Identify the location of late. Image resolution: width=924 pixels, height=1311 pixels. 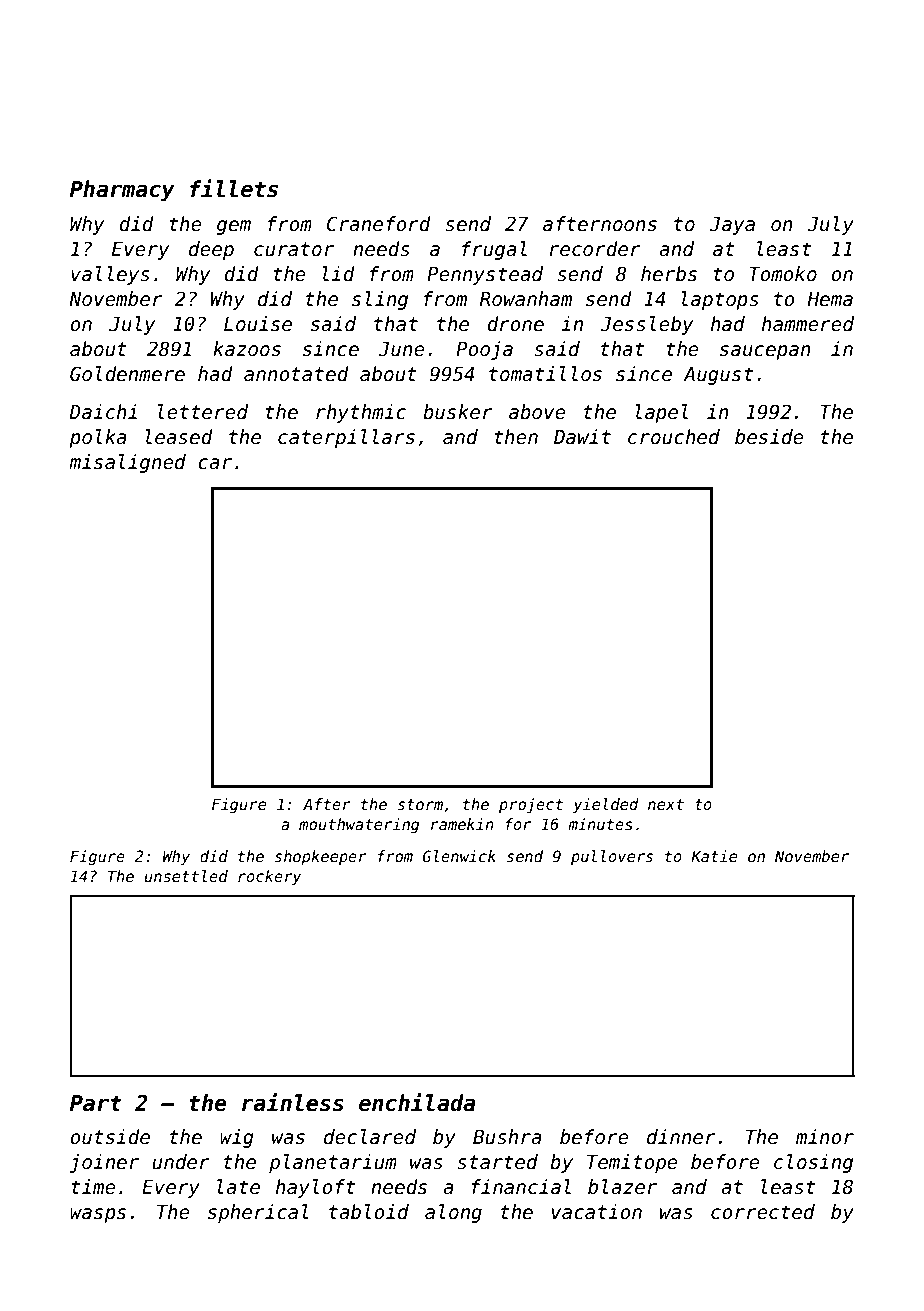
(238, 1187).
